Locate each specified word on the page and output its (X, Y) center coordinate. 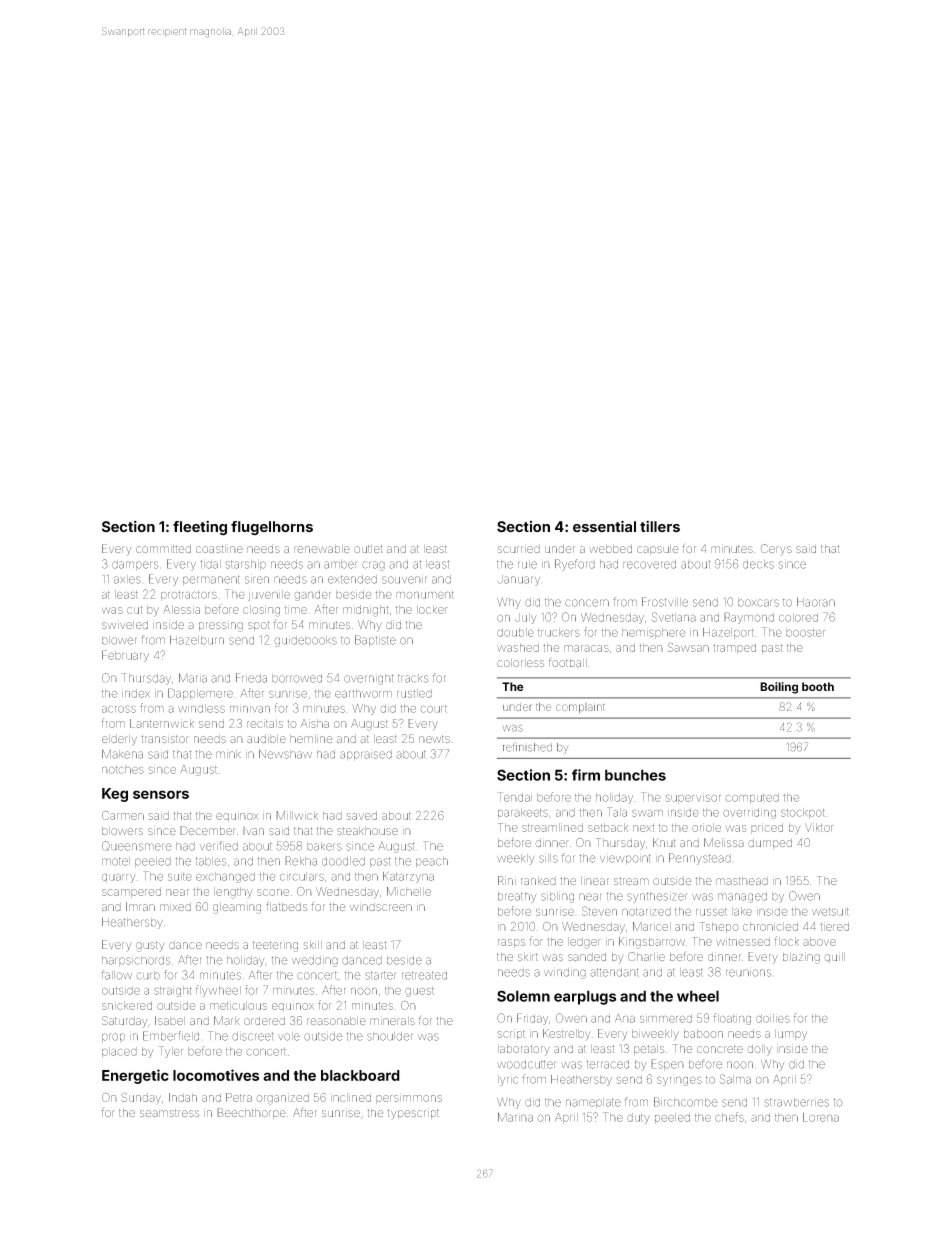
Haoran (816, 602)
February (125, 656)
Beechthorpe (251, 1113)
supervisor (693, 799)
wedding (315, 961)
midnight (365, 611)
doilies (773, 1018)
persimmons (409, 1098)
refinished (527, 747)
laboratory (524, 1050)
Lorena (821, 1117)
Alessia (181, 609)
